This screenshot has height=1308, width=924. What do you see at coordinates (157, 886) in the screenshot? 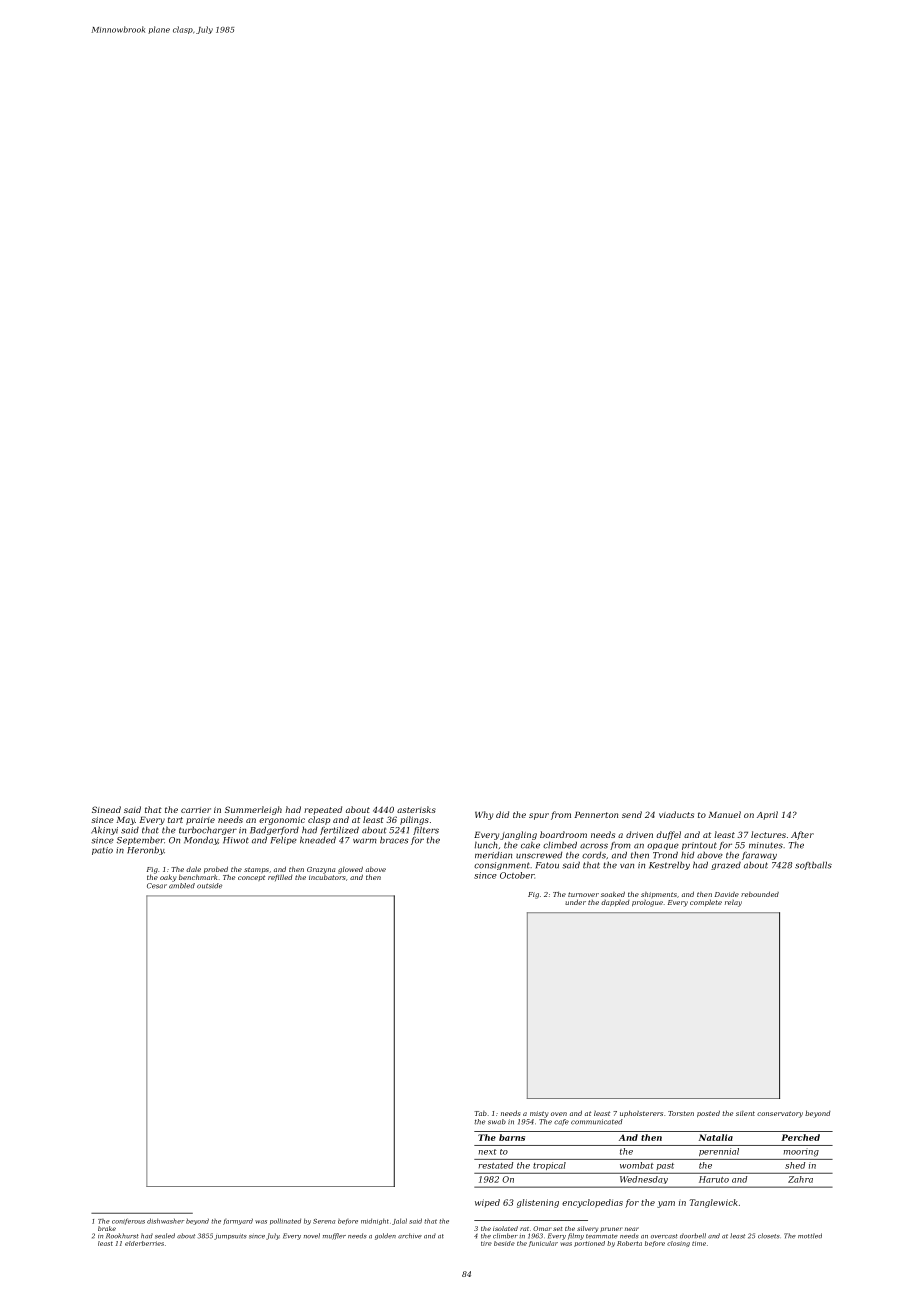
I see `Cesar` at bounding box center [157, 886].
